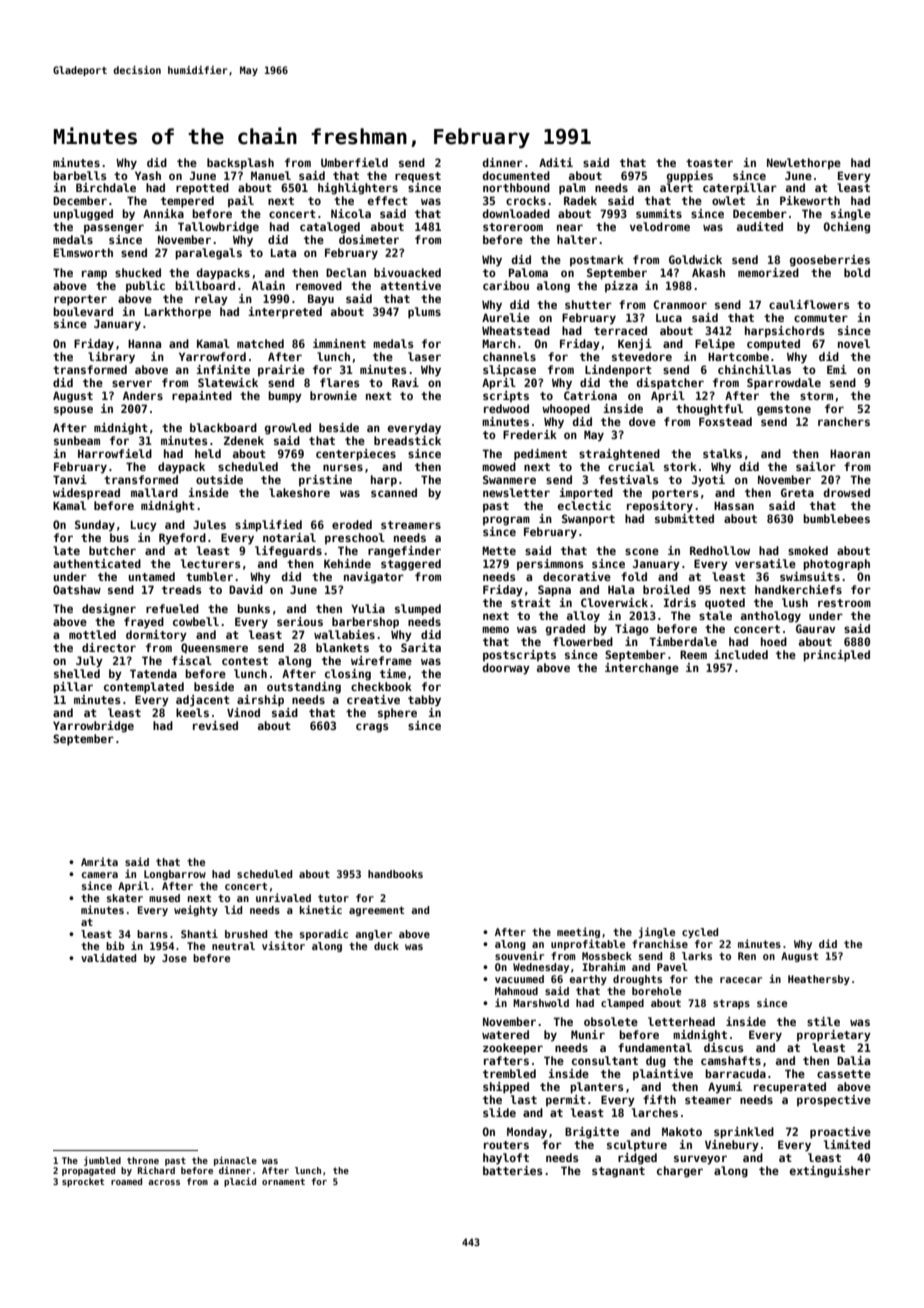  I want to click on handbooks, so click(395, 874).
